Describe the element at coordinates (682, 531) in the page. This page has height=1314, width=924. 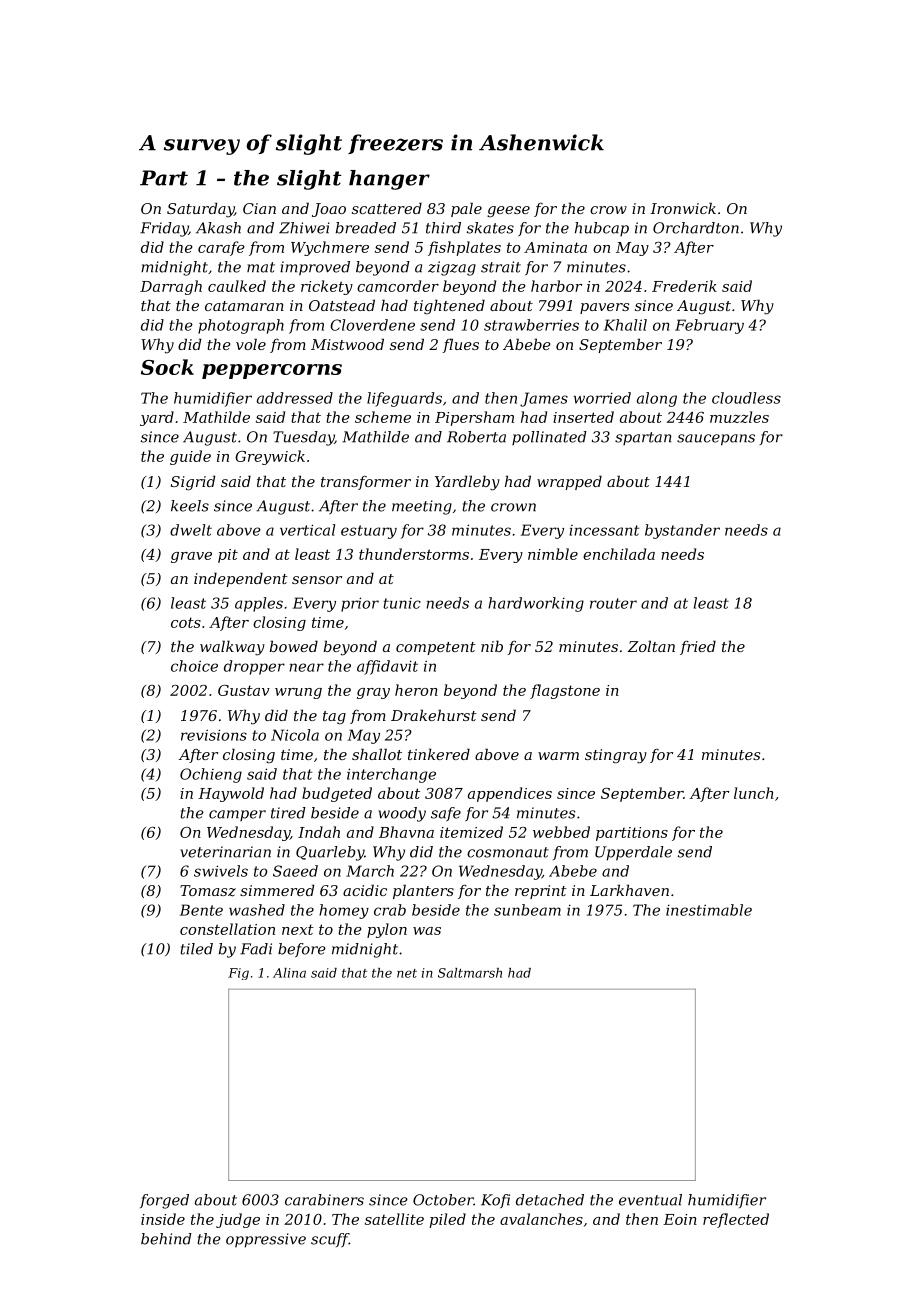
I see `bystander` at that location.
